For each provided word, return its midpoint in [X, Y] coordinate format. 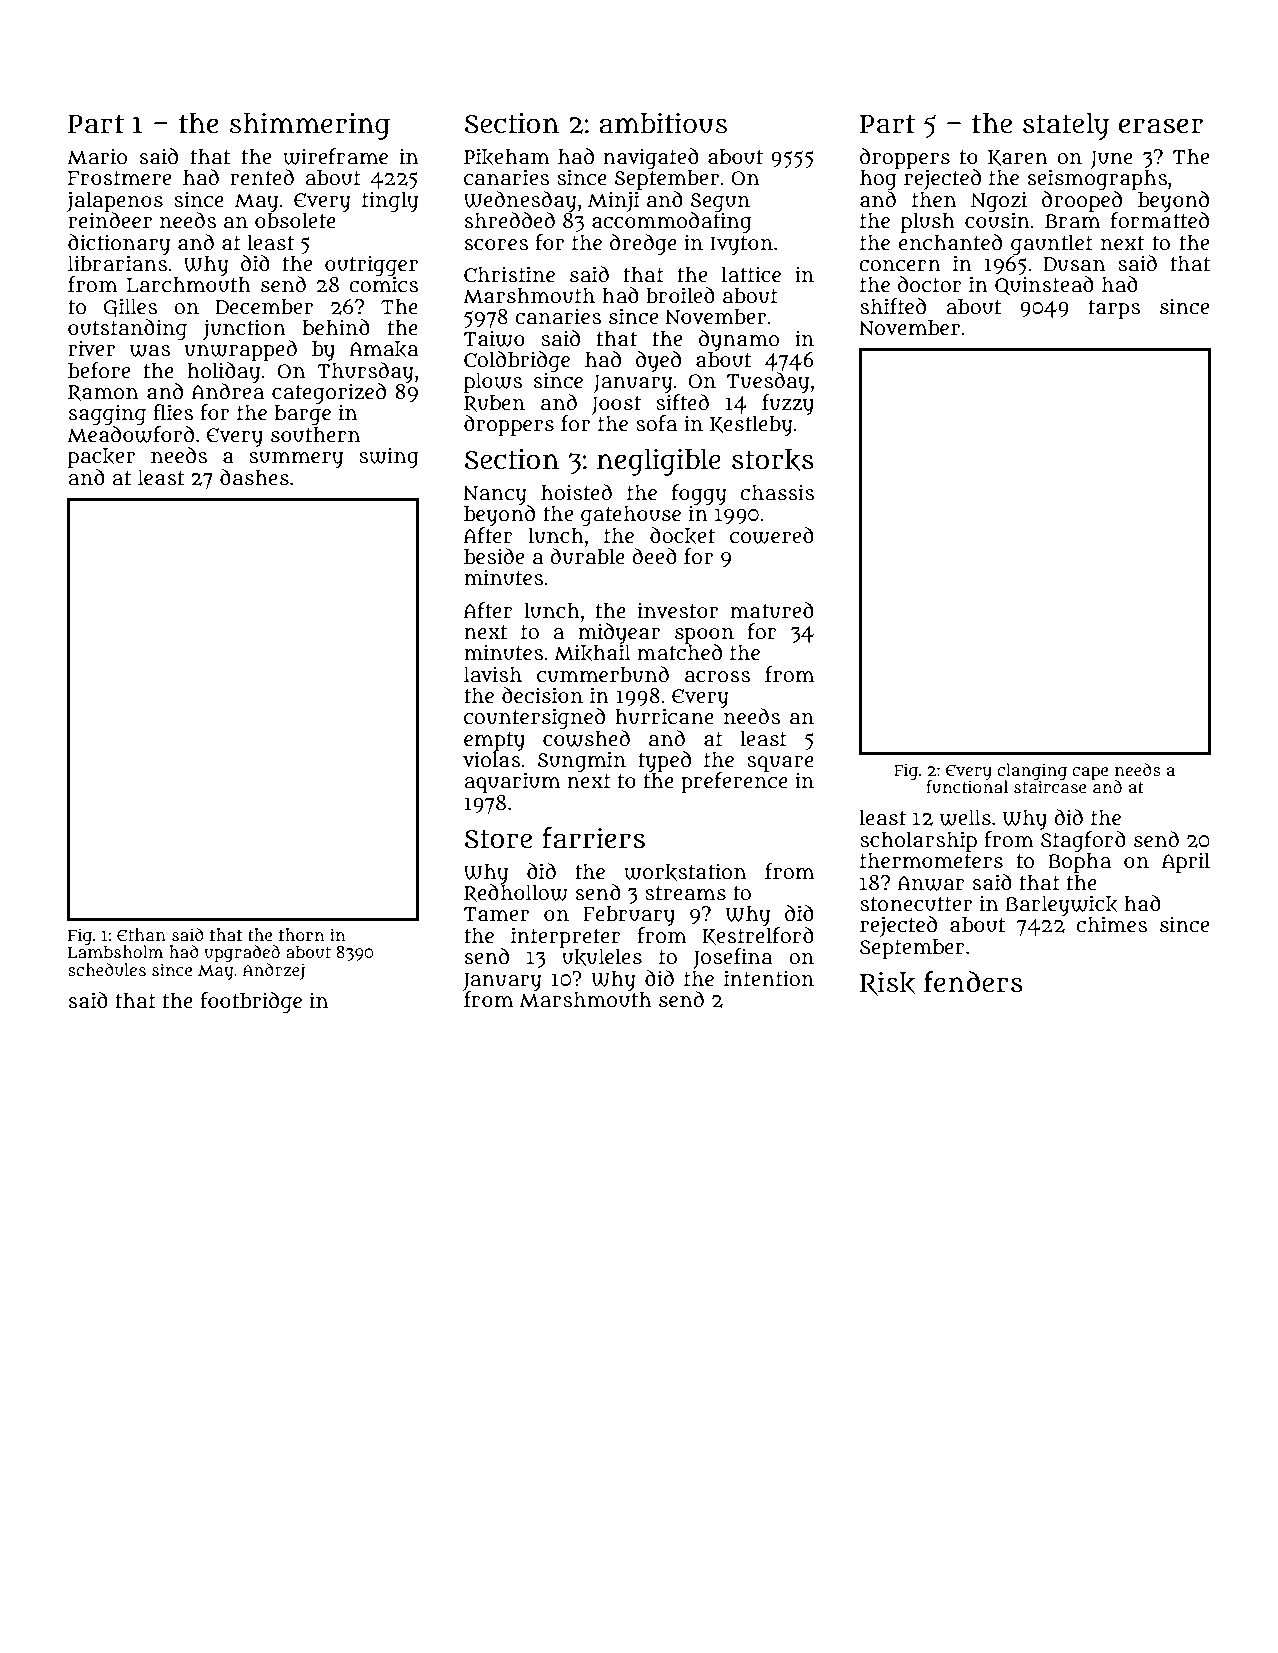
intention [769, 978]
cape [1090, 773]
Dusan [1074, 264]
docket [682, 536]
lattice [751, 274]
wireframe [335, 156]
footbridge [251, 1002]
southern [315, 434]
